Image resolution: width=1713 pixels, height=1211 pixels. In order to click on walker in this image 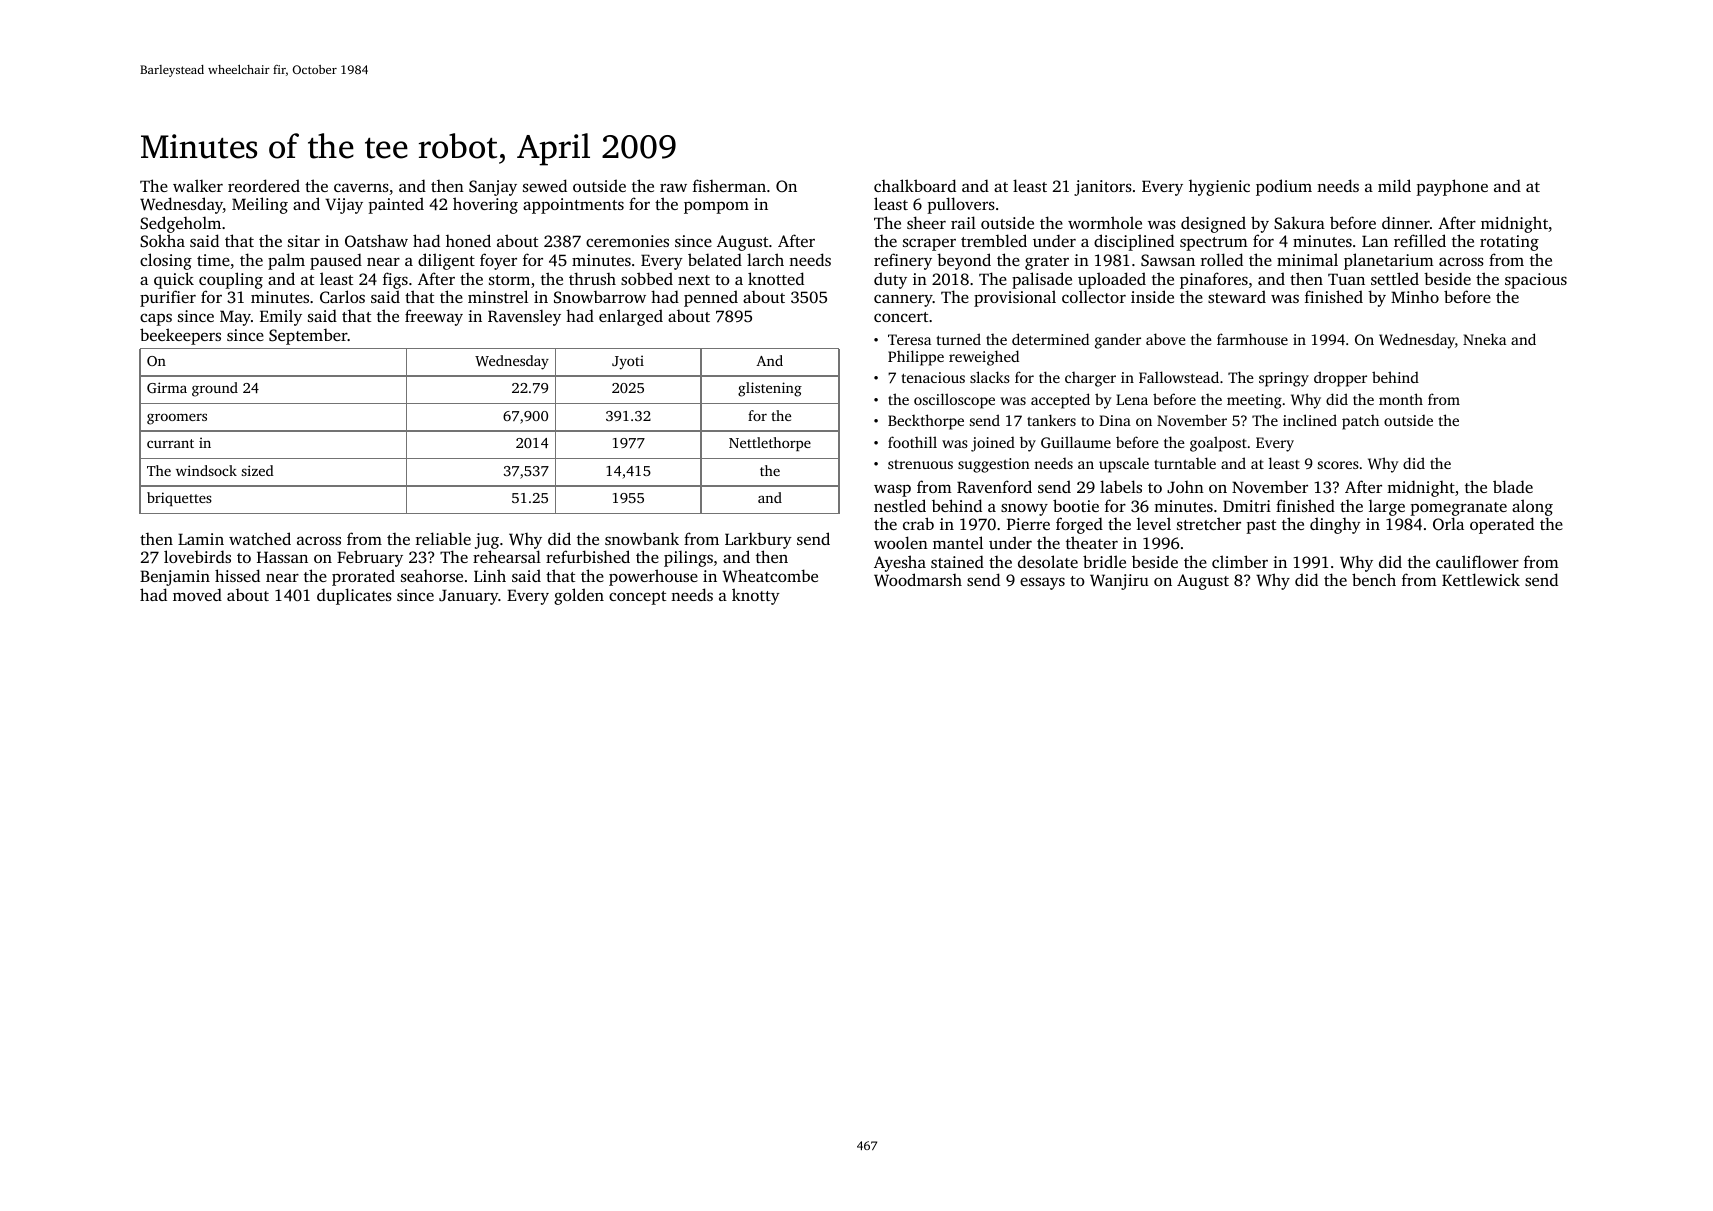, I will do `click(198, 185)`.
